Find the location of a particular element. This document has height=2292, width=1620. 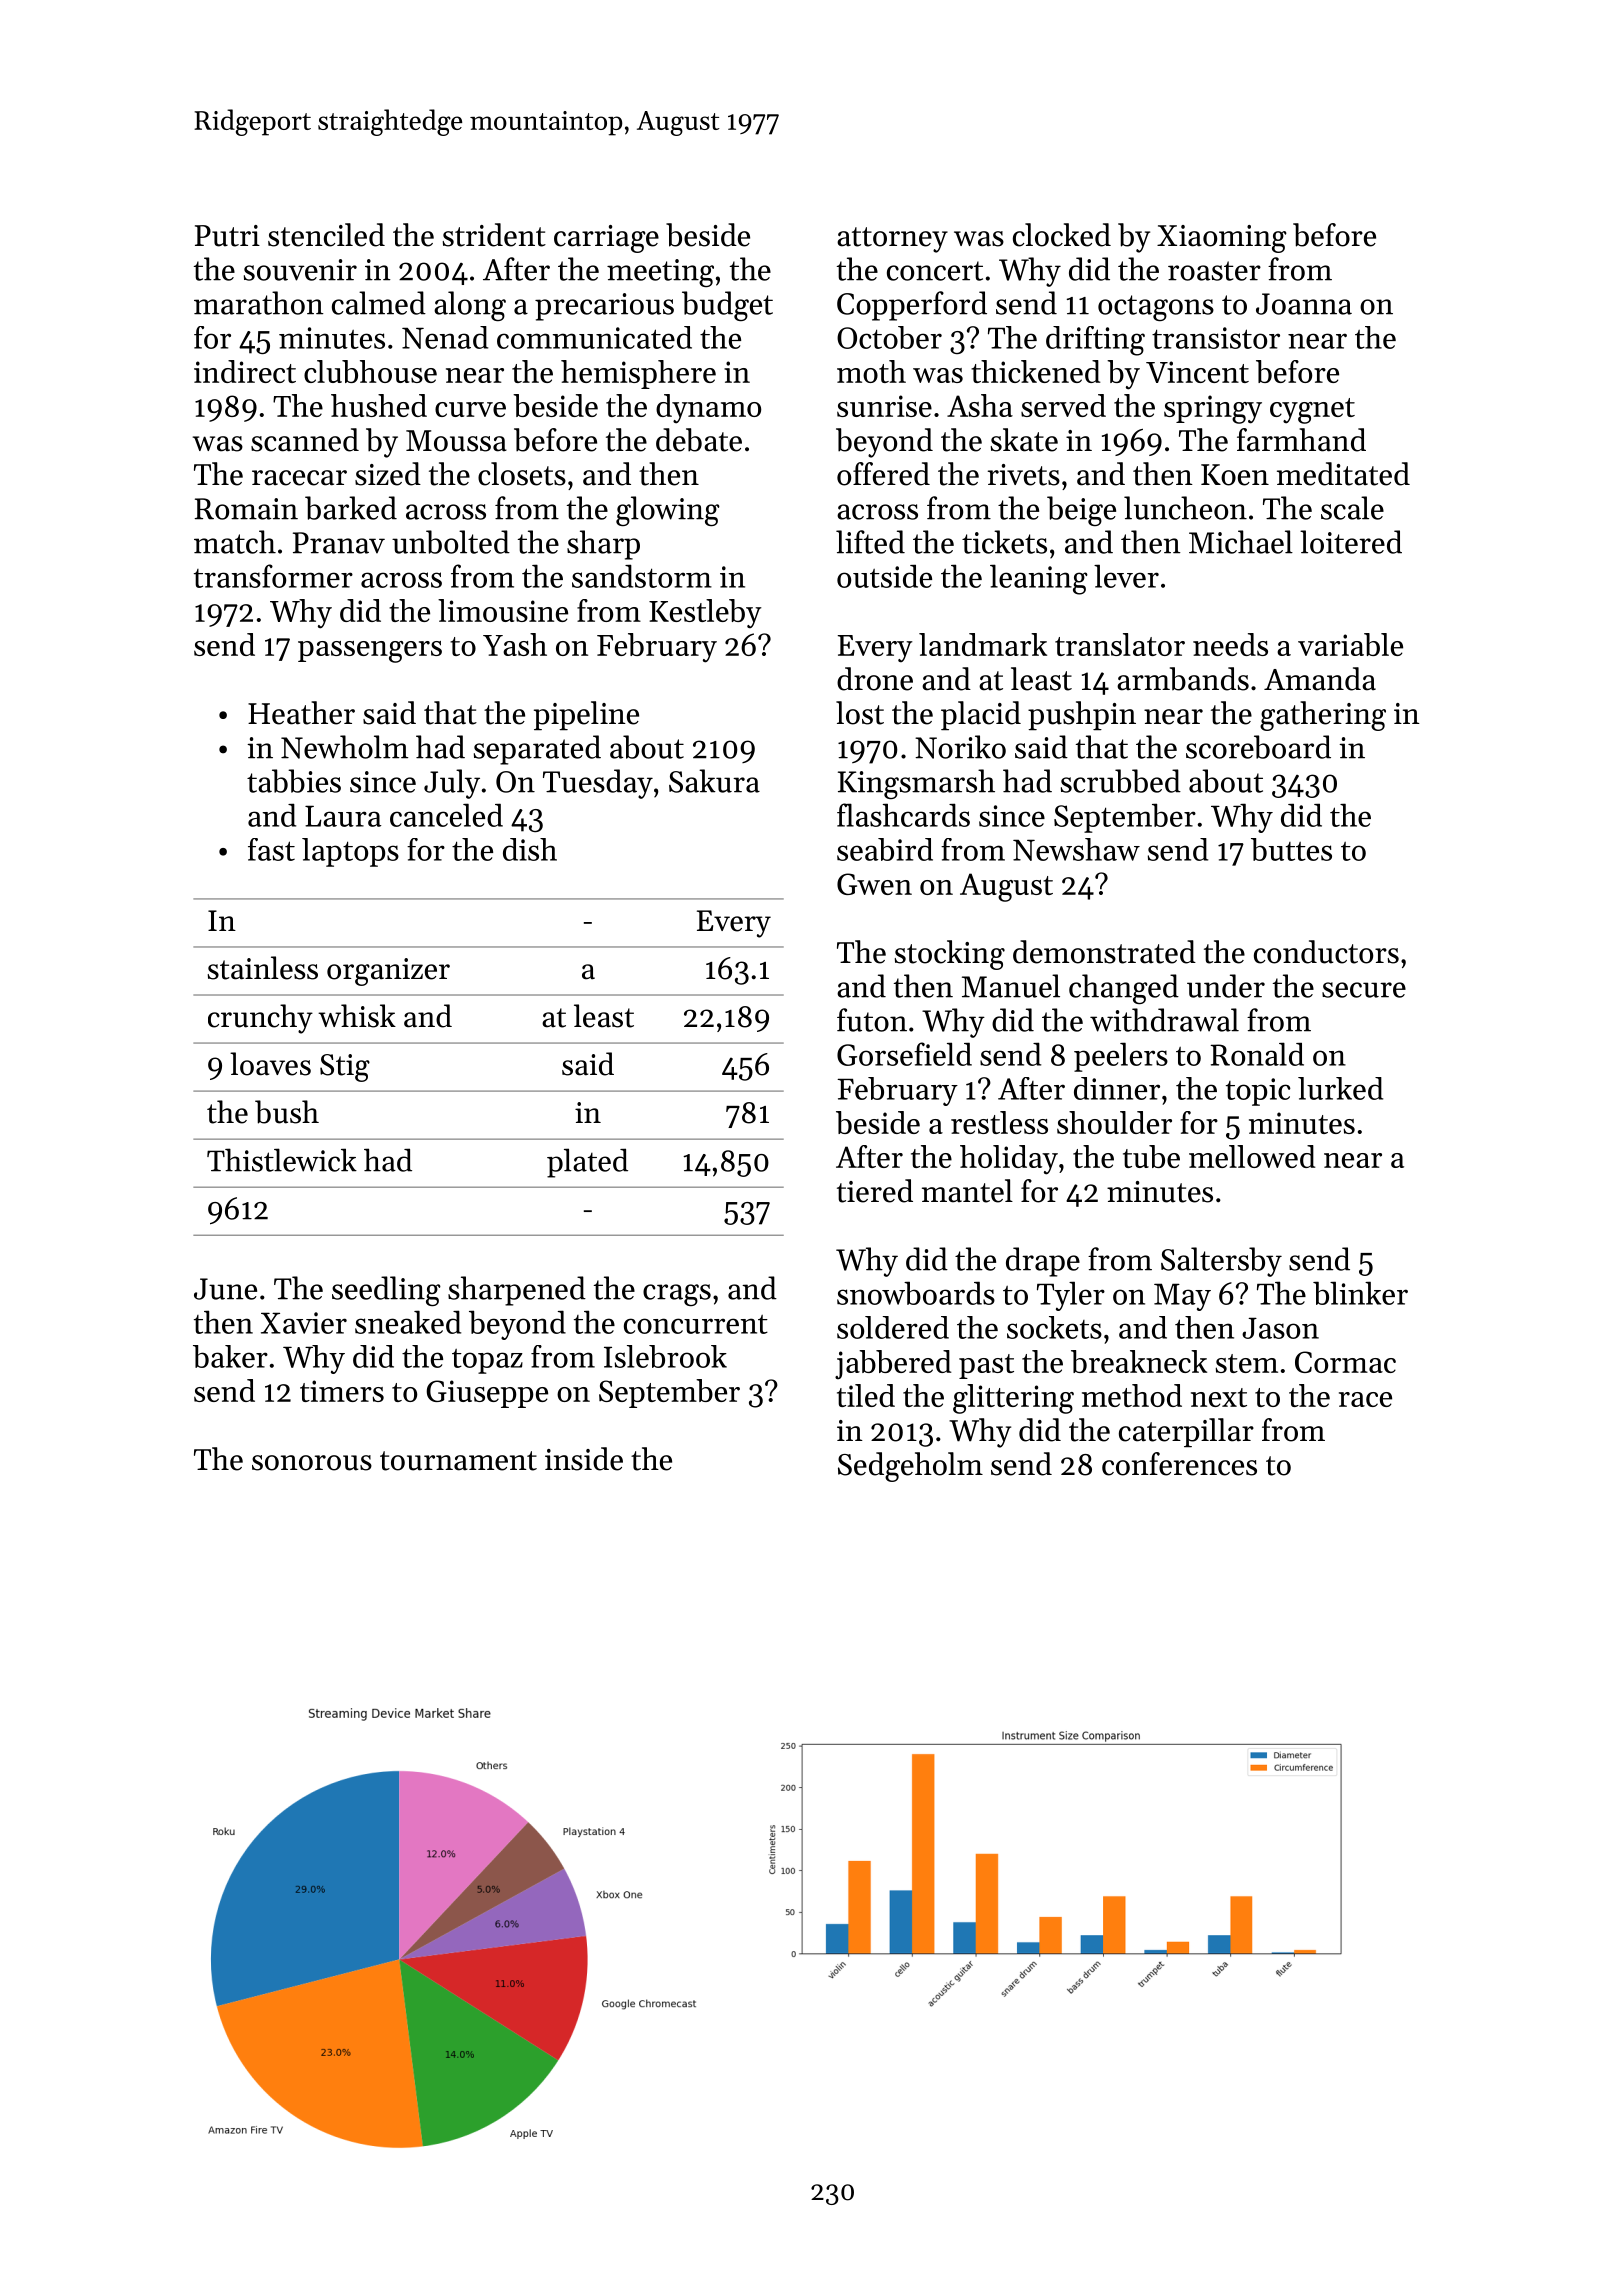

timers is located at coordinates (342, 1391).
